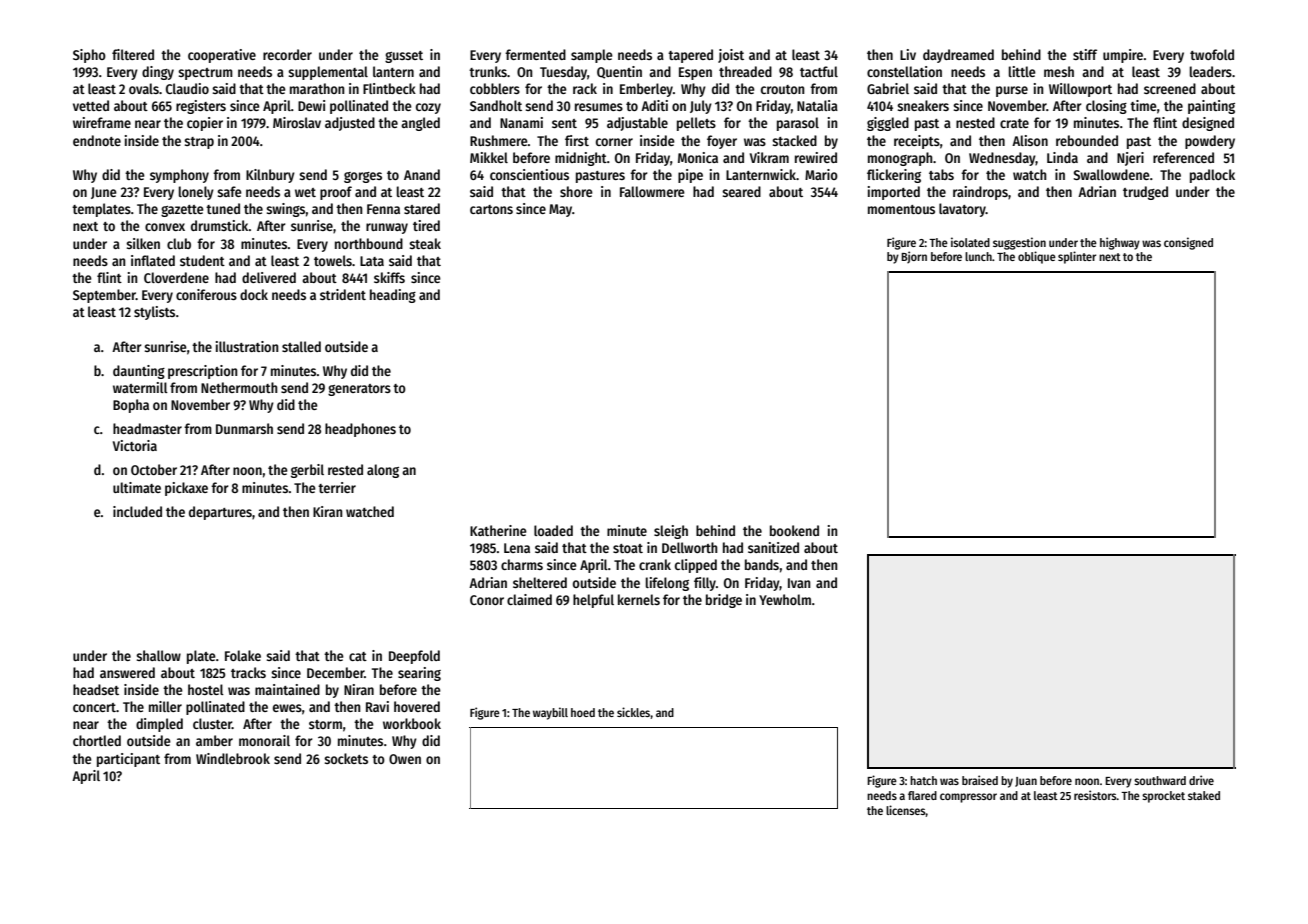 This page has width=1308, height=924. I want to click on splinter, so click(1077, 257).
